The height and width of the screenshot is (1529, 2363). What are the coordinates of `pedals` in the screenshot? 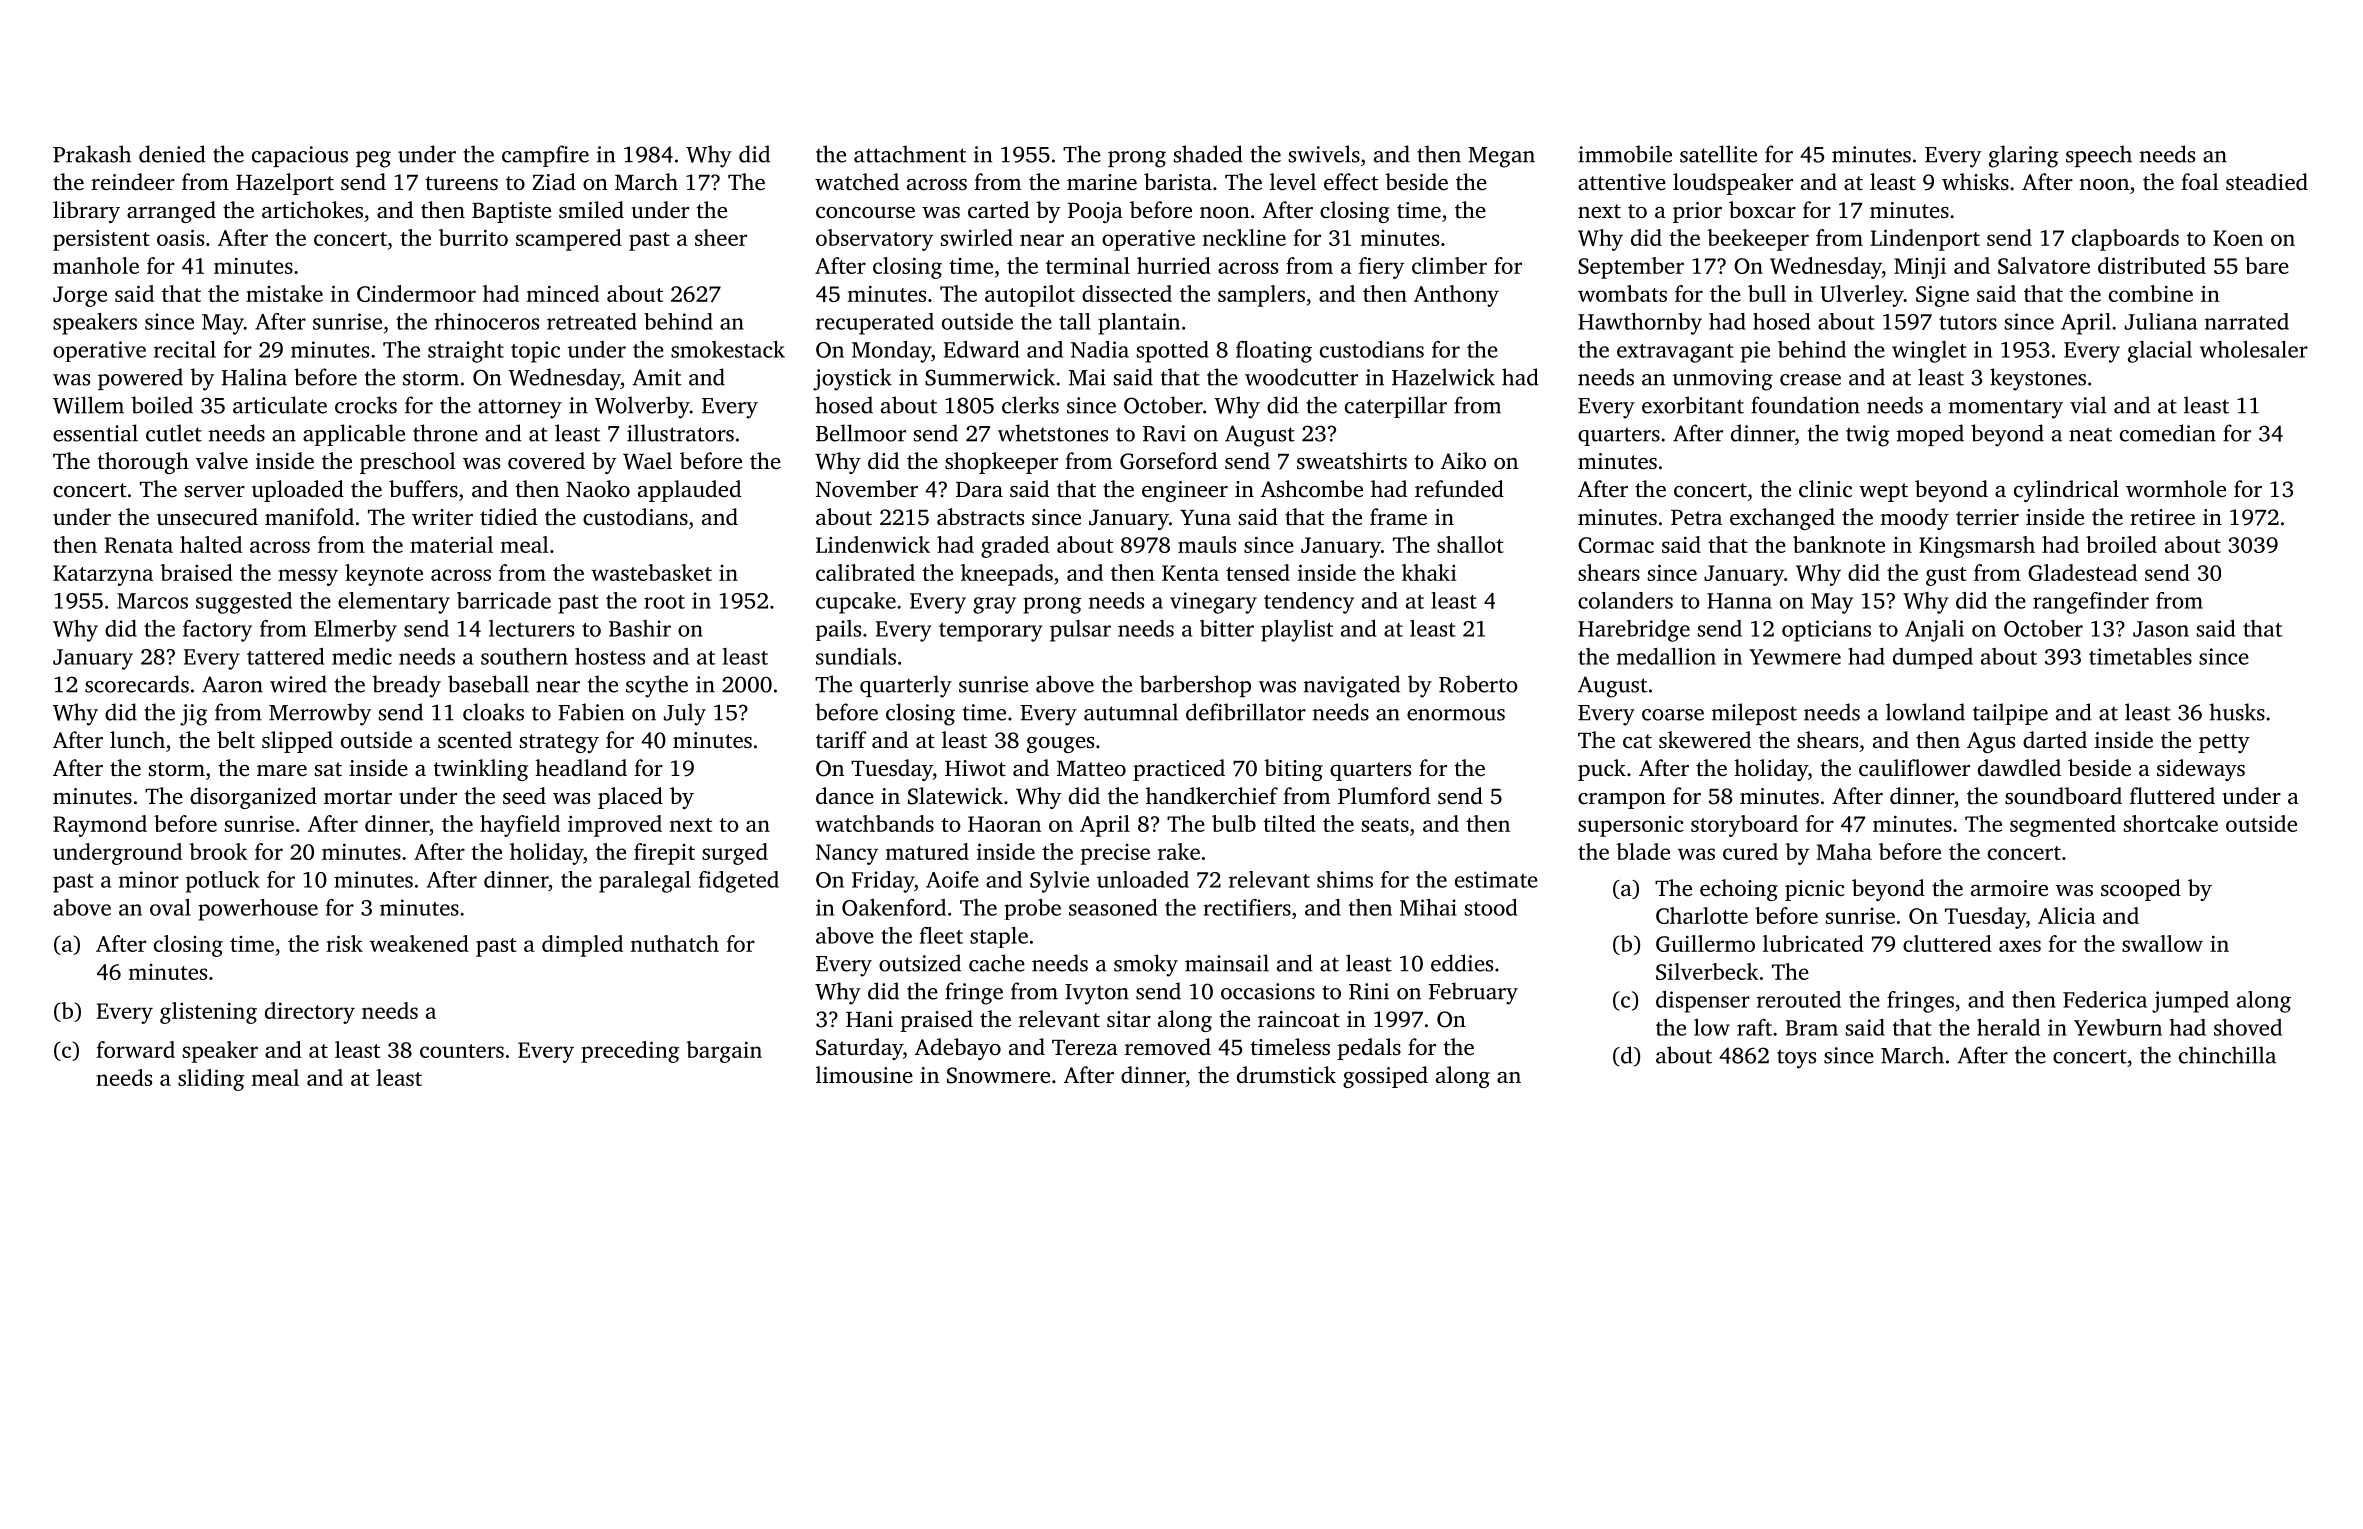 It's located at (1369, 1049).
